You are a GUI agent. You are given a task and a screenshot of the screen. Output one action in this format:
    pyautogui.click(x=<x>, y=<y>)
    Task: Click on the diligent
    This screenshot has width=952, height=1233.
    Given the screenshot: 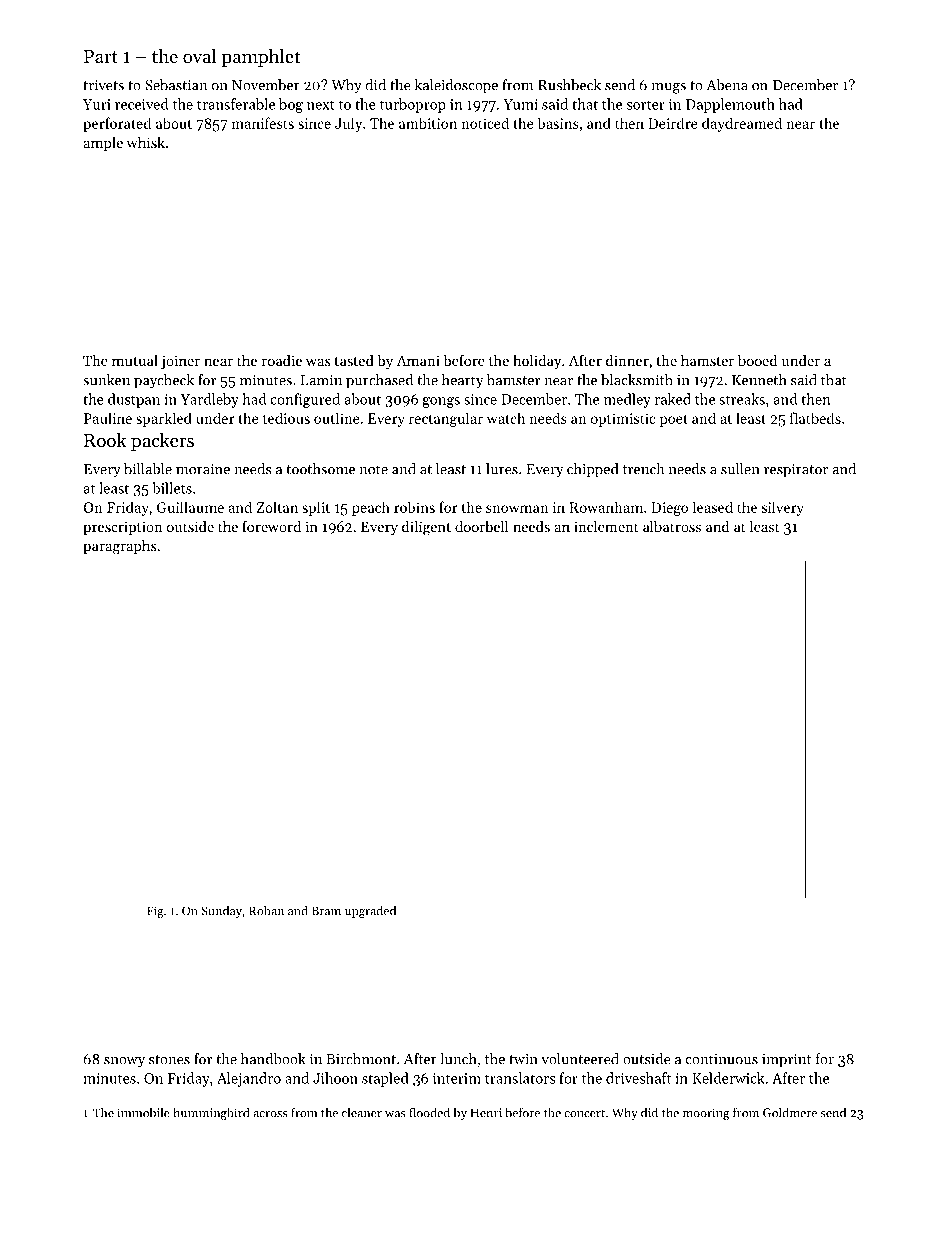 What is the action you would take?
    pyautogui.click(x=426, y=528)
